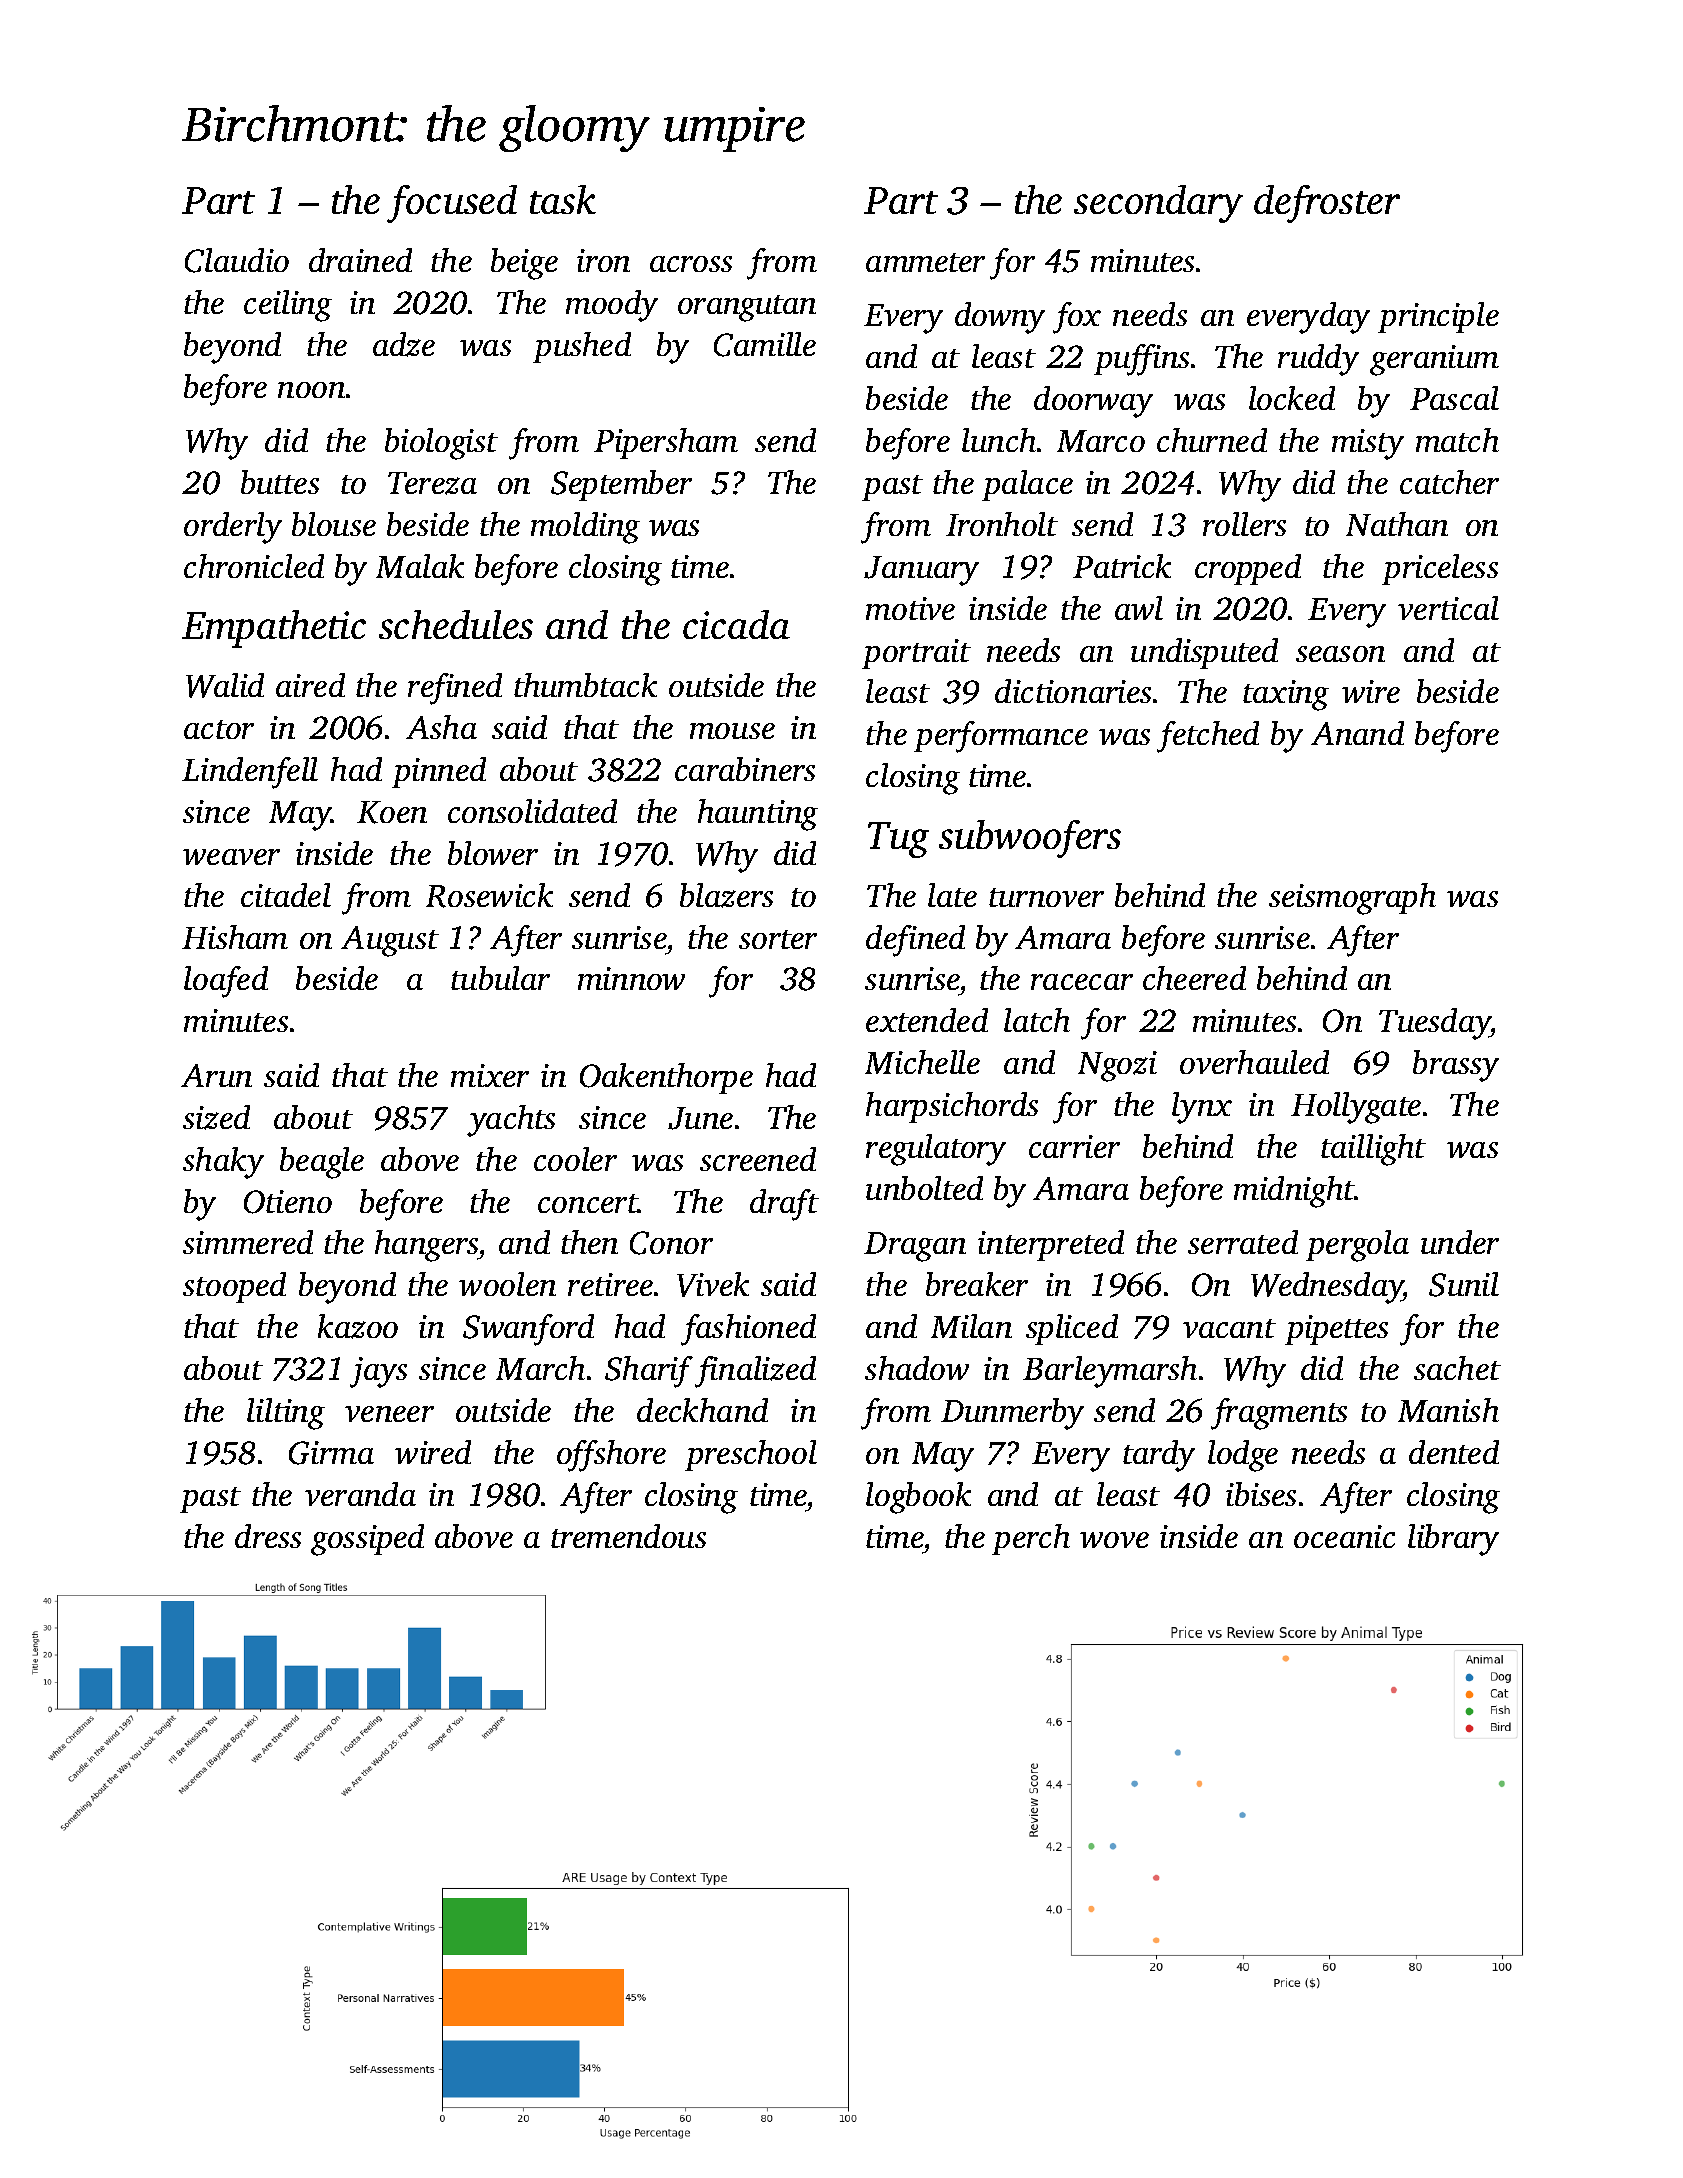 Image resolution: width=1683 pixels, height=2178 pixels. I want to click on minnow, so click(631, 978).
